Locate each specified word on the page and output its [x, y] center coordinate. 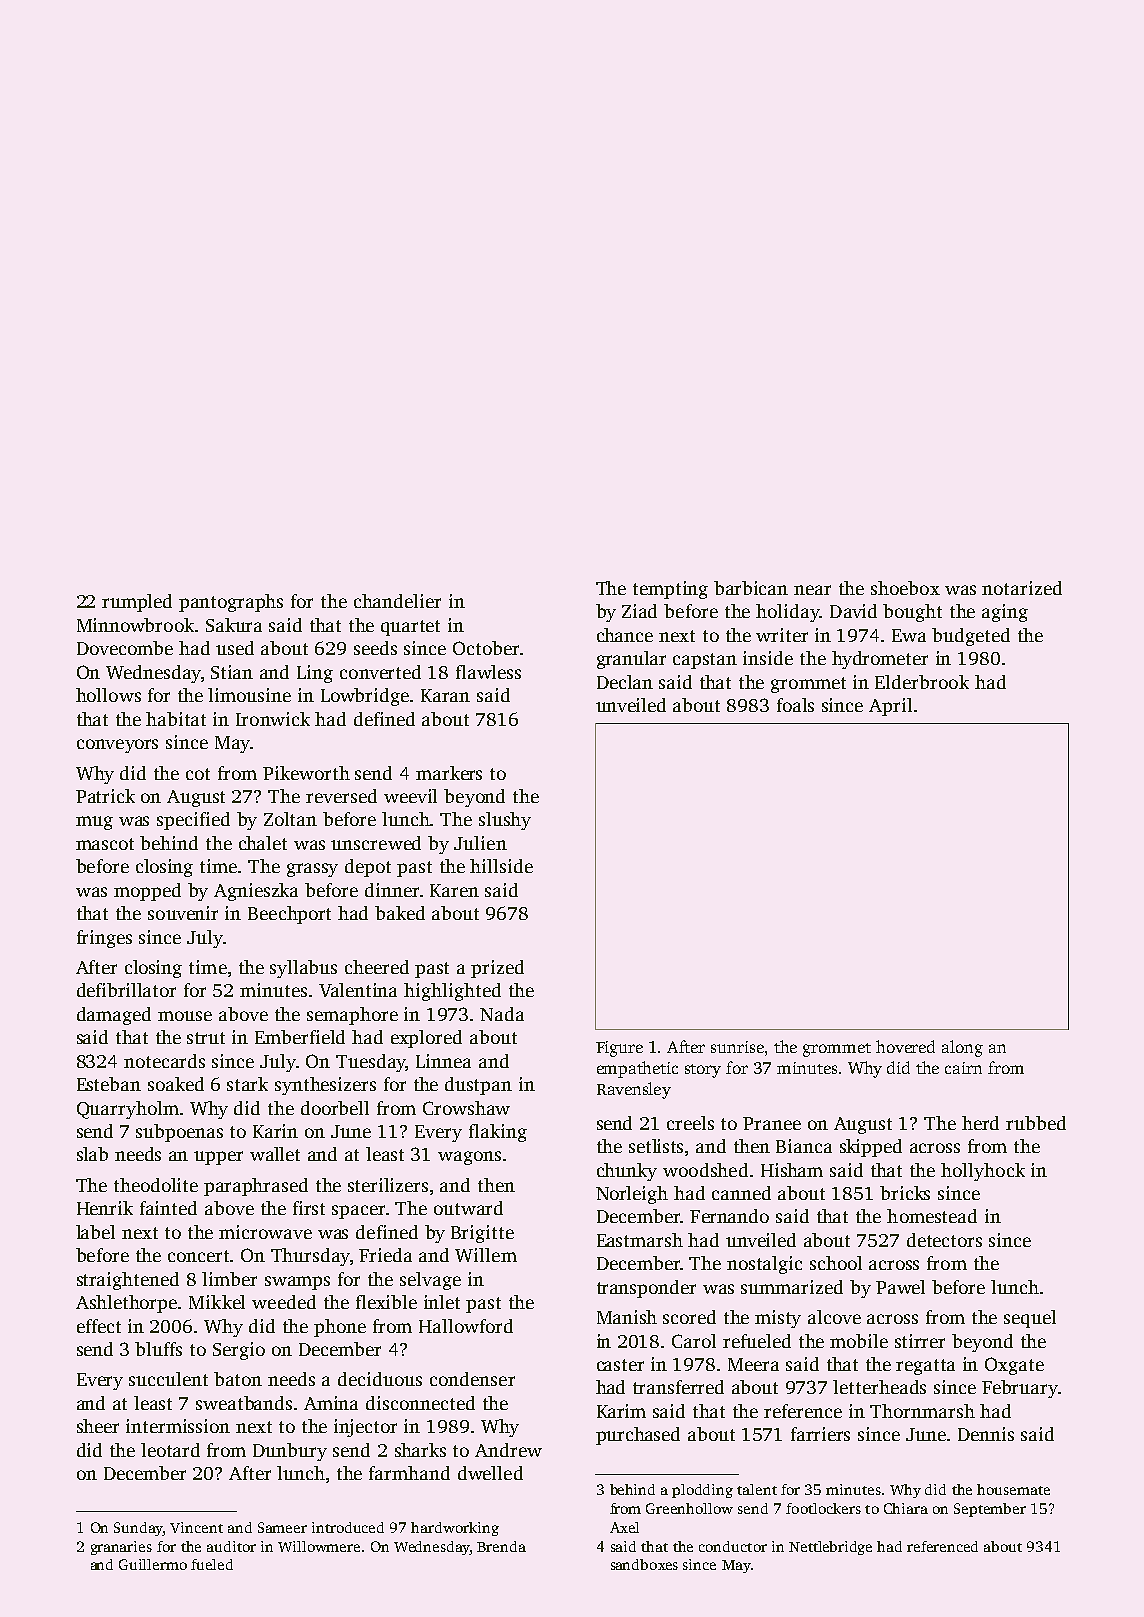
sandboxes [644, 1564]
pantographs [231, 603]
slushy [505, 821]
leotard [170, 1450]
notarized [1022, 588]
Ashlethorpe [126, 1304]
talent [757, 1489]
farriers [820, 1434]
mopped [147, 892]
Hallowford [466, 1326]
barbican [751, 588]
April [890, 707]
